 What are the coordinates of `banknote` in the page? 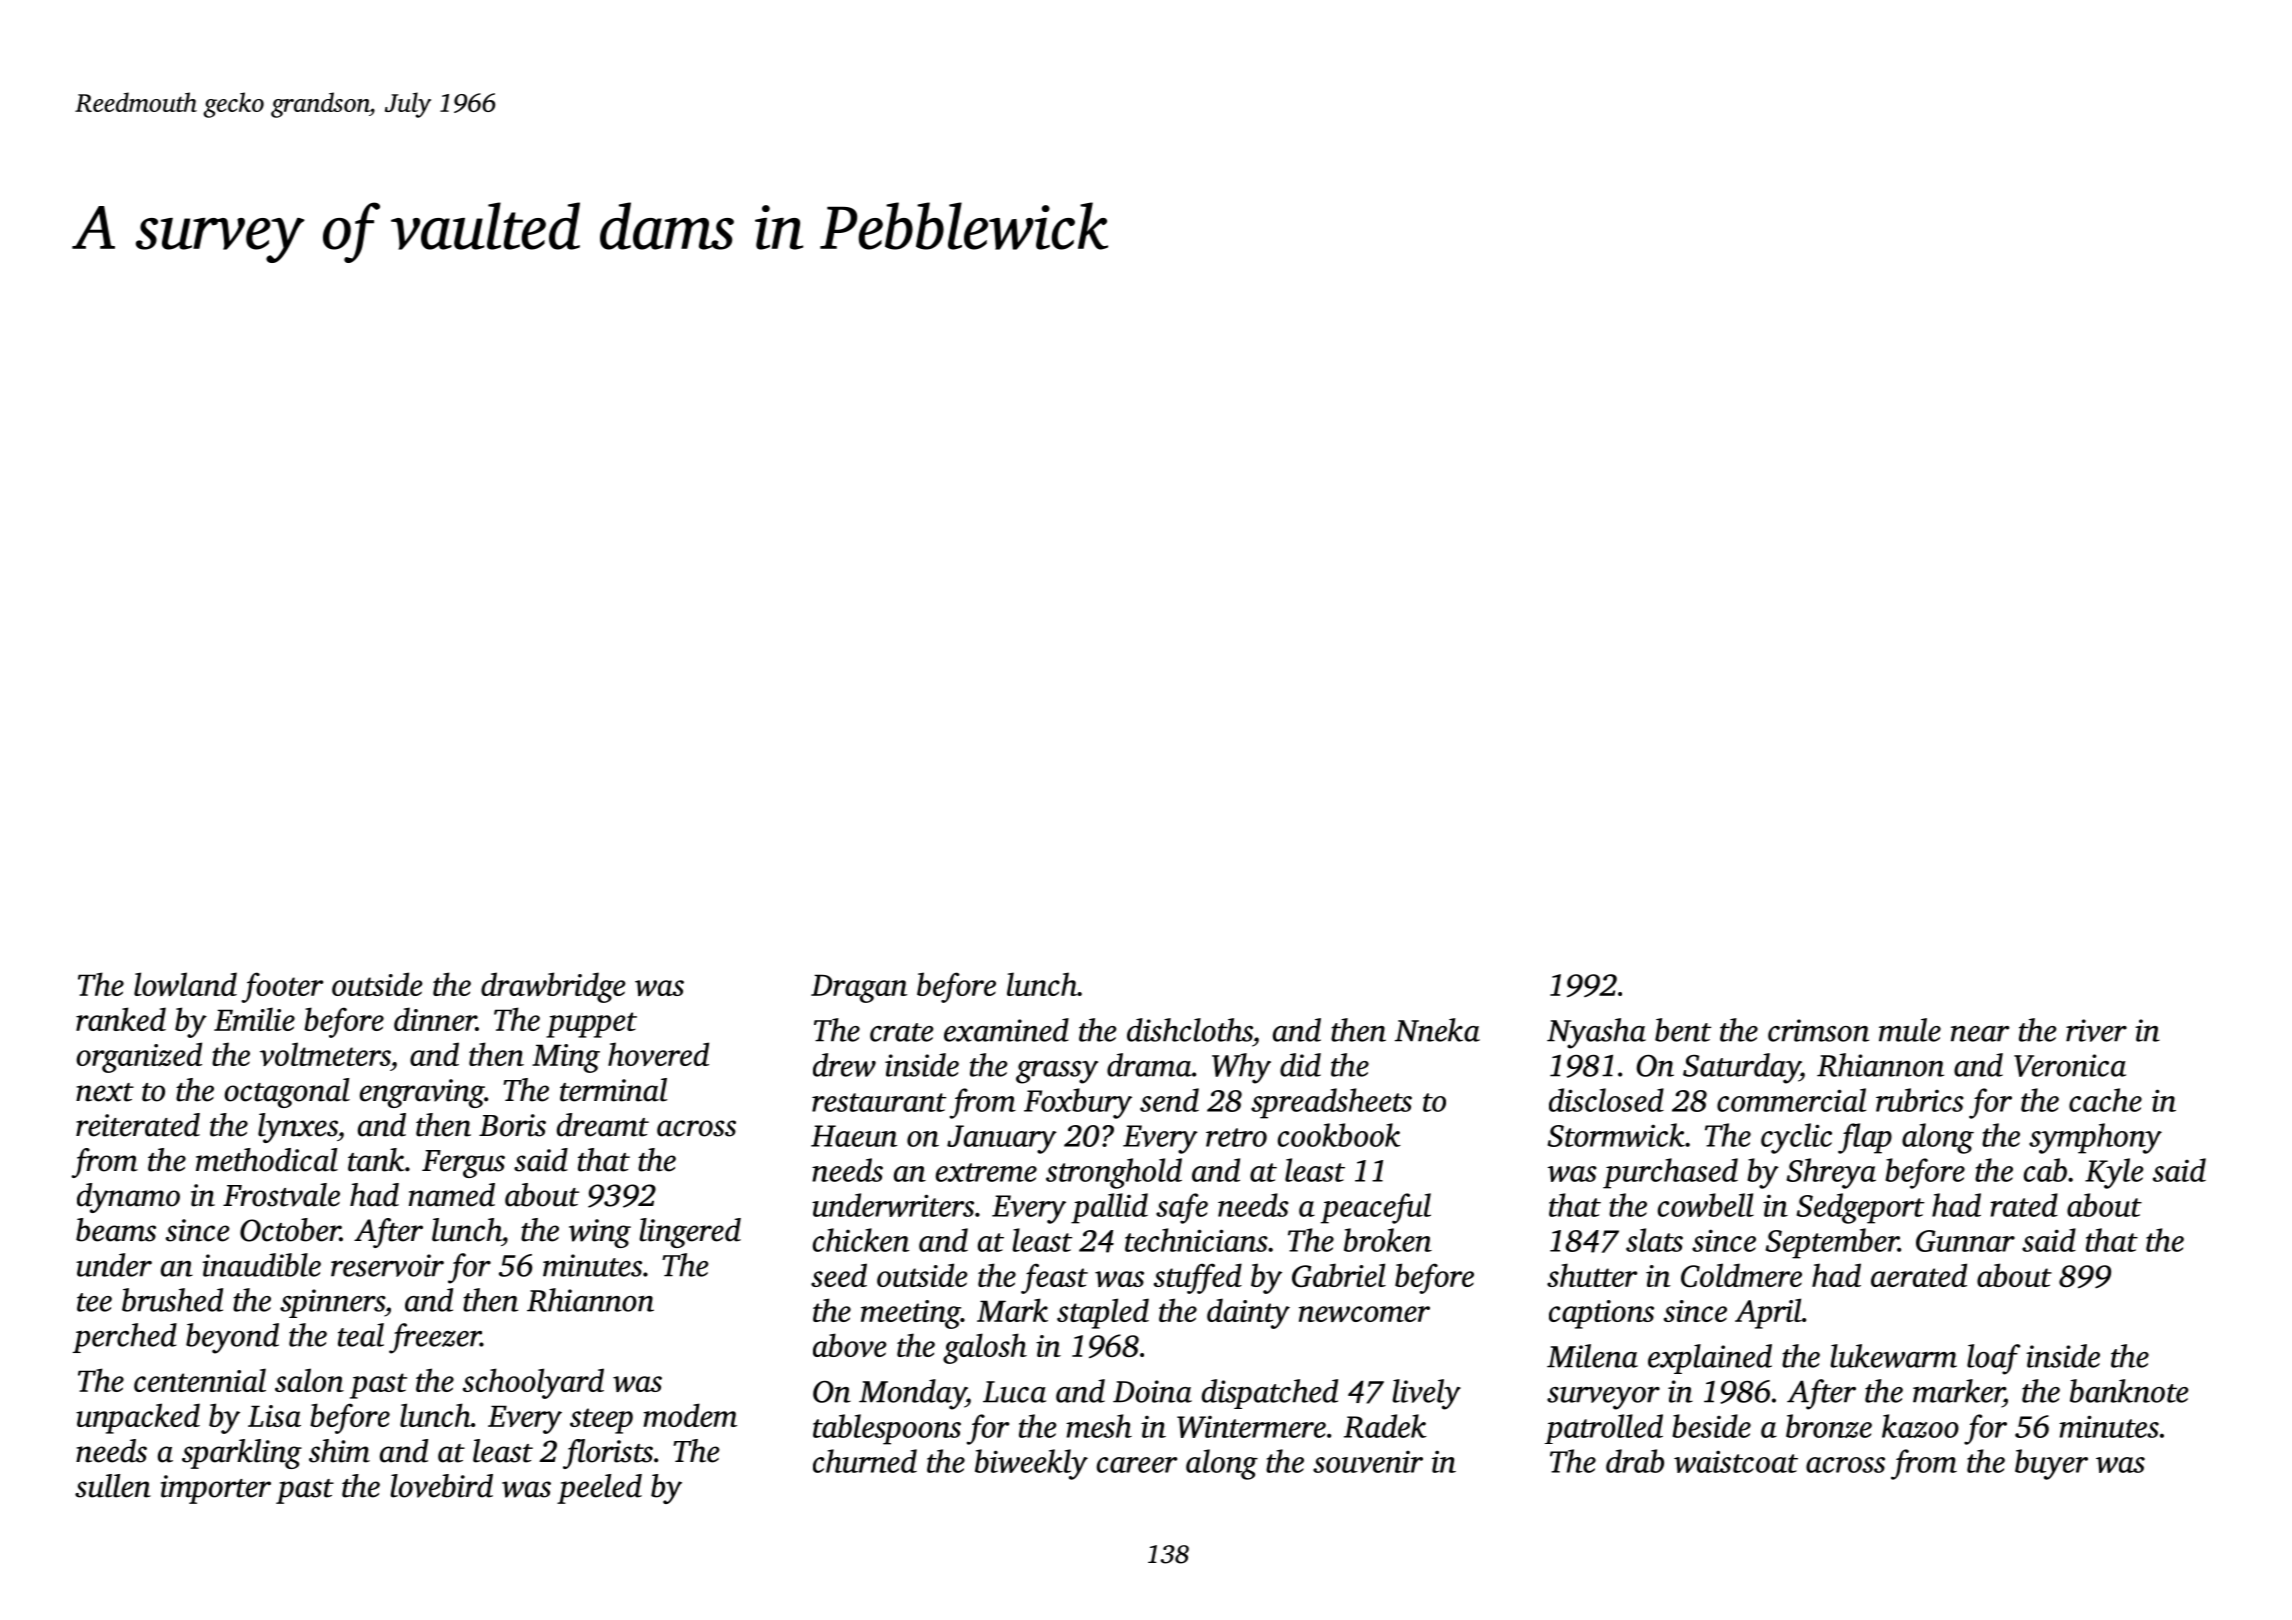 It's located at (2129, 1391).
